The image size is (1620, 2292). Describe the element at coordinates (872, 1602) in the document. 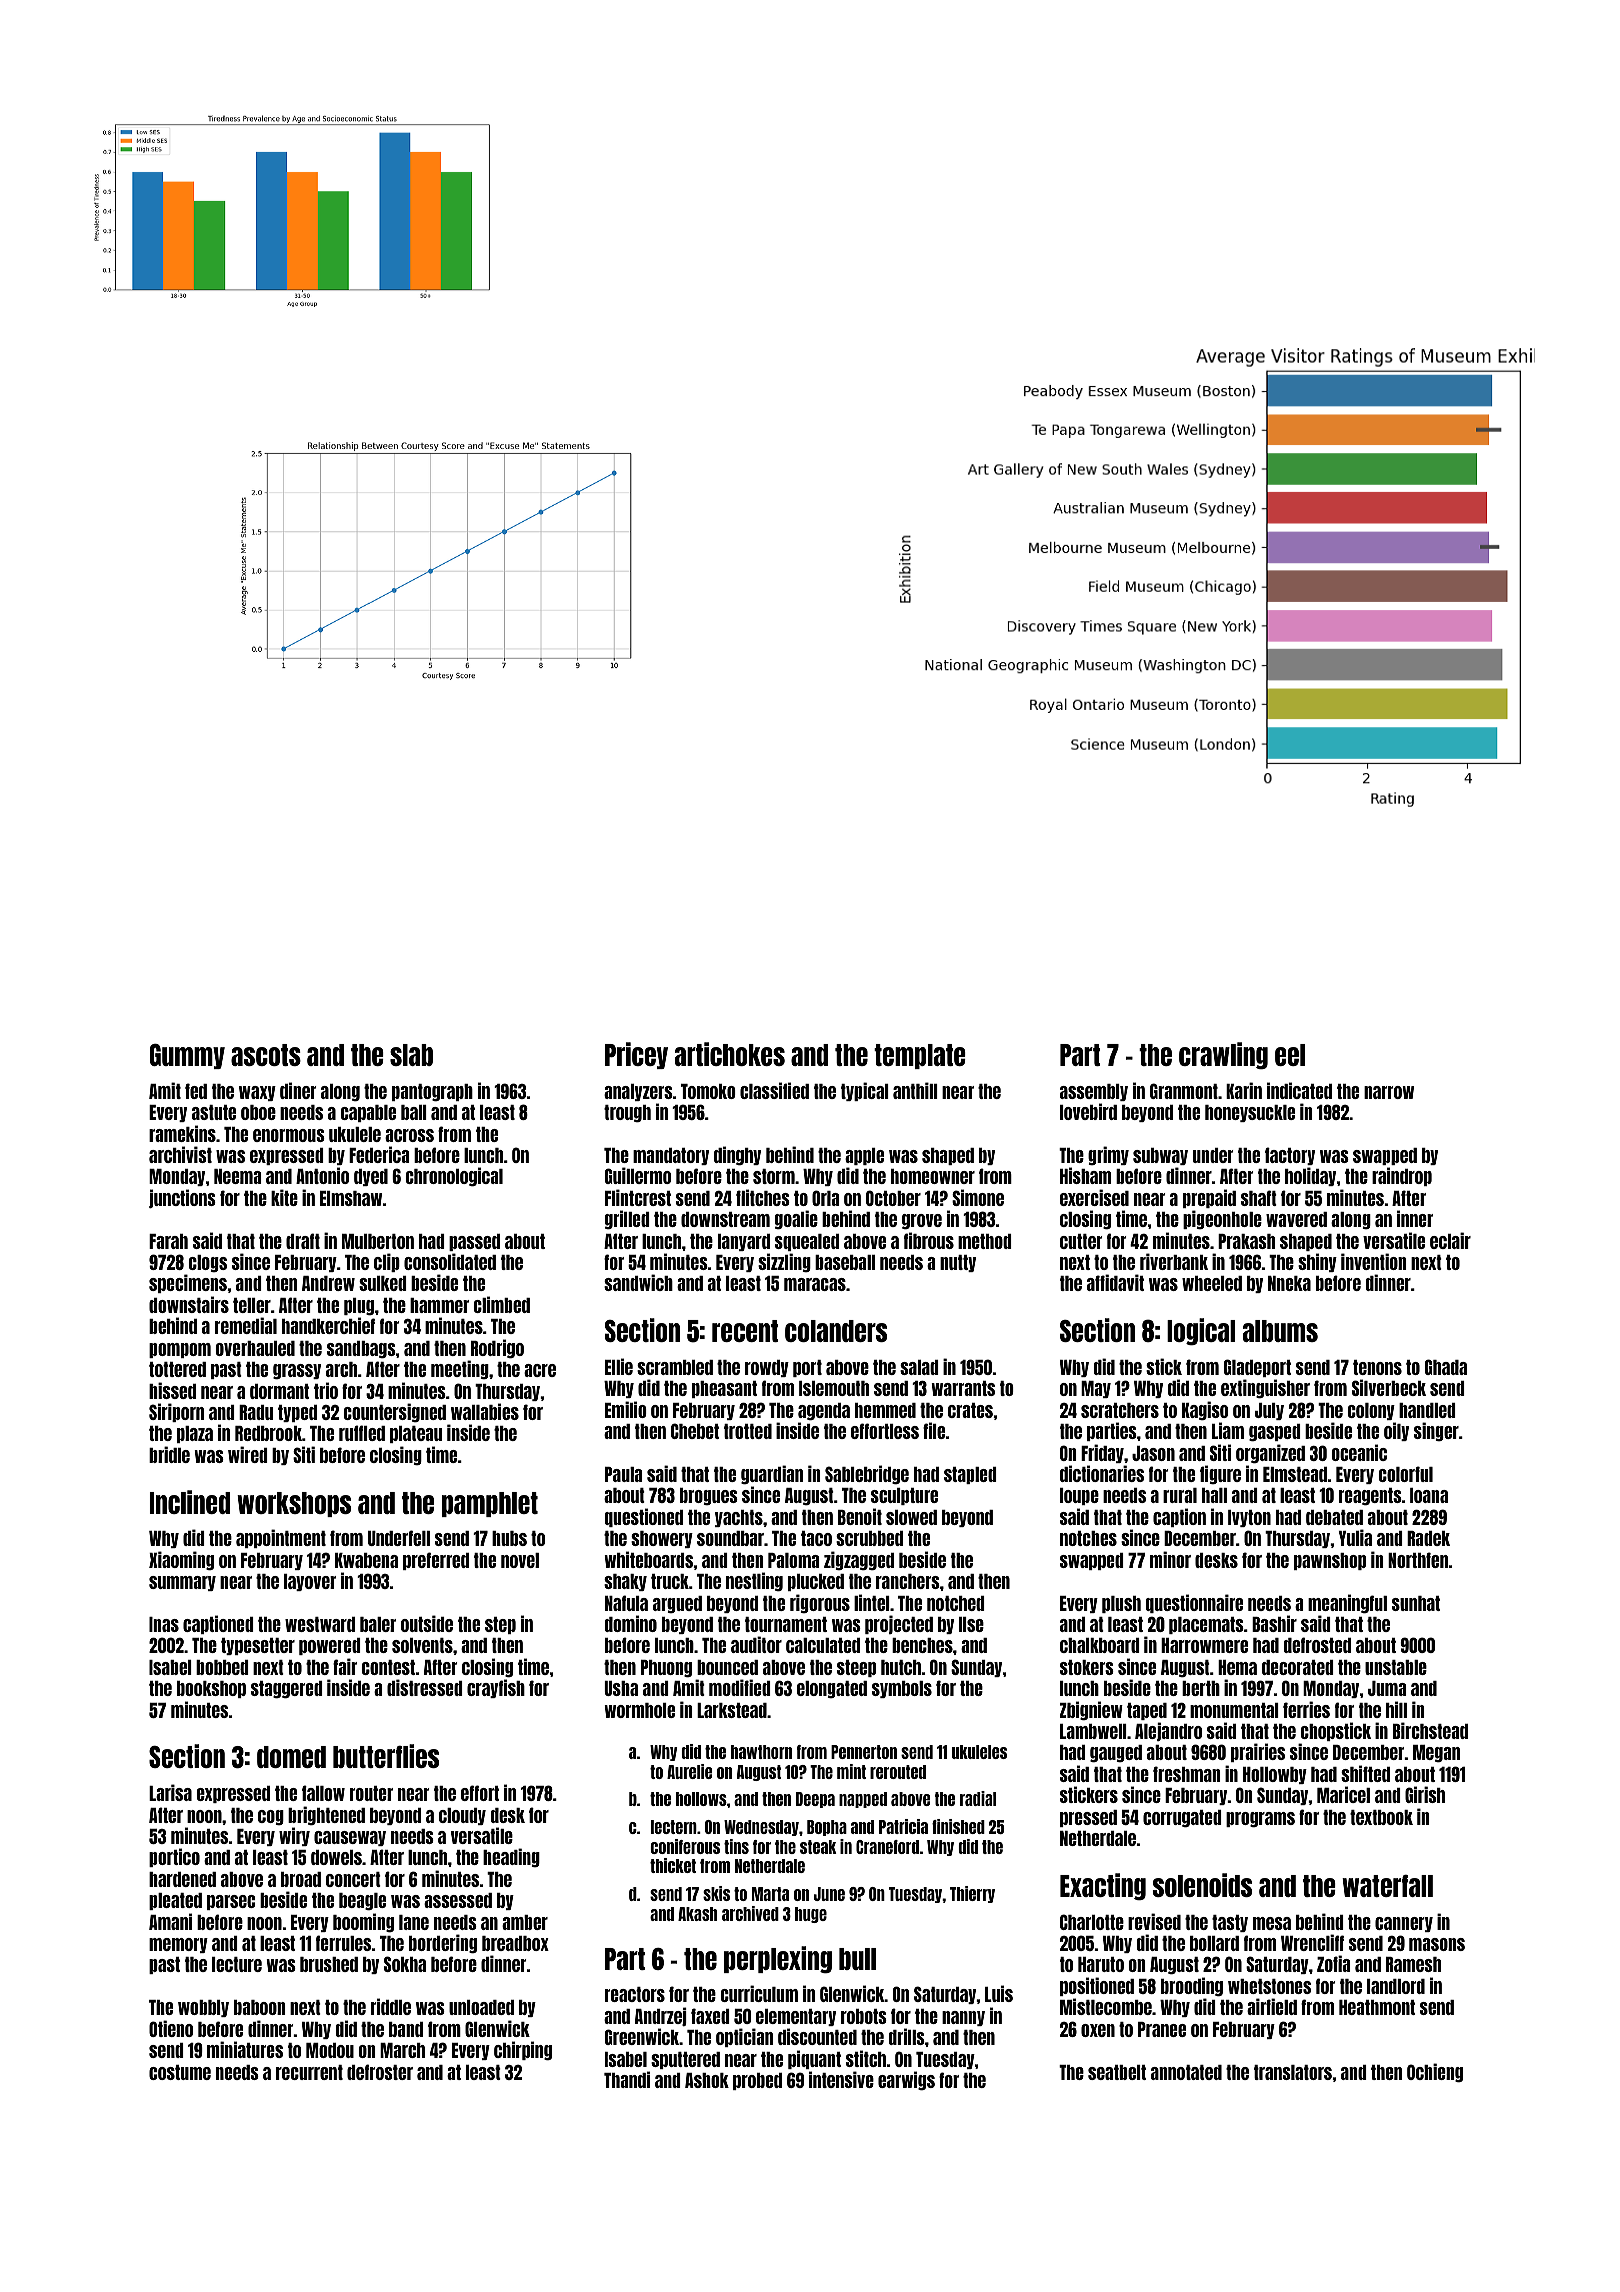

I see `lintel` at that location.
